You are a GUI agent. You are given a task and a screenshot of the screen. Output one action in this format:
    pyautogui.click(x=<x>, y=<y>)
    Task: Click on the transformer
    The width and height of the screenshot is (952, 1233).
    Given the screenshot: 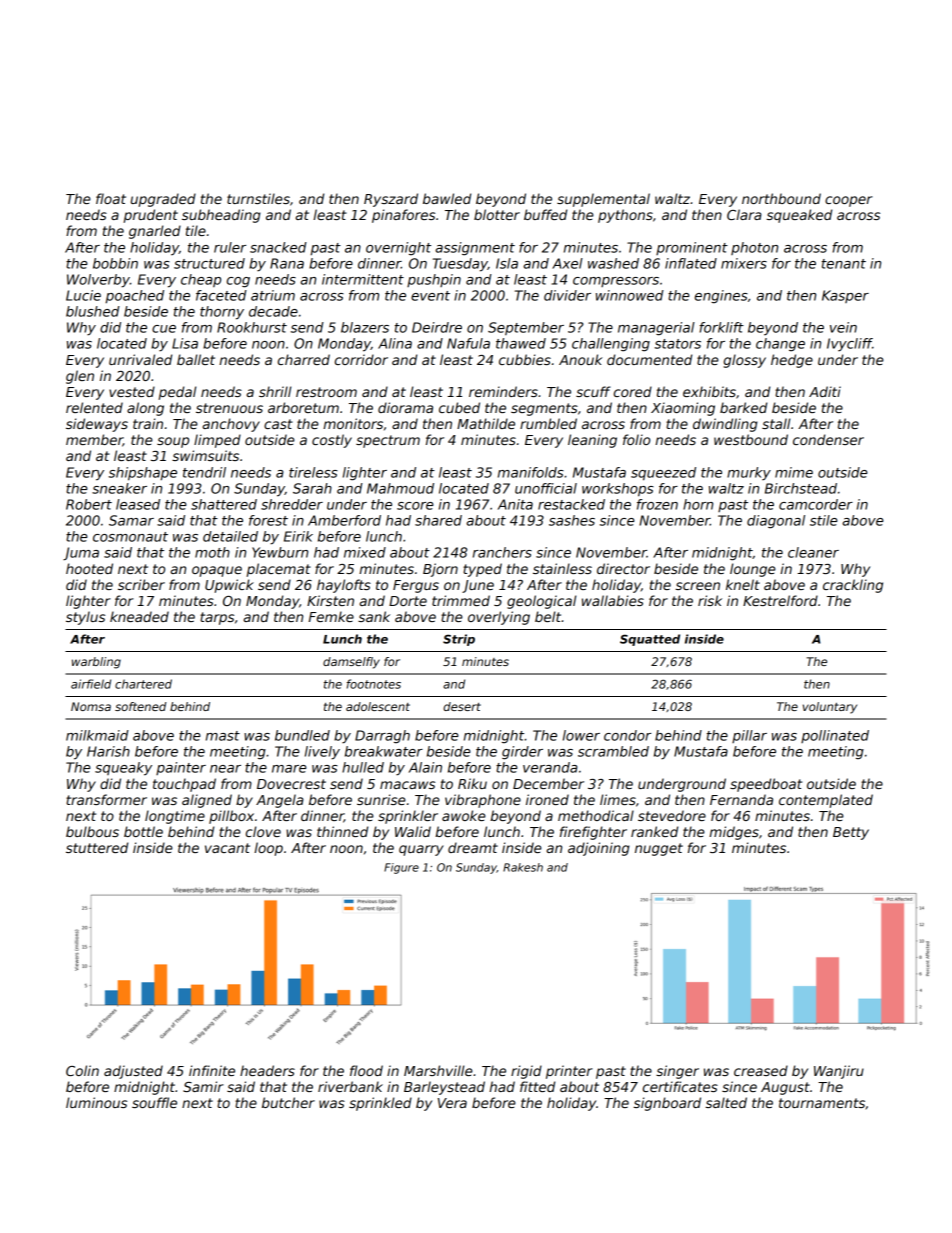 What is the action you would take?
    pyautogui.click(x=106, y=799)
